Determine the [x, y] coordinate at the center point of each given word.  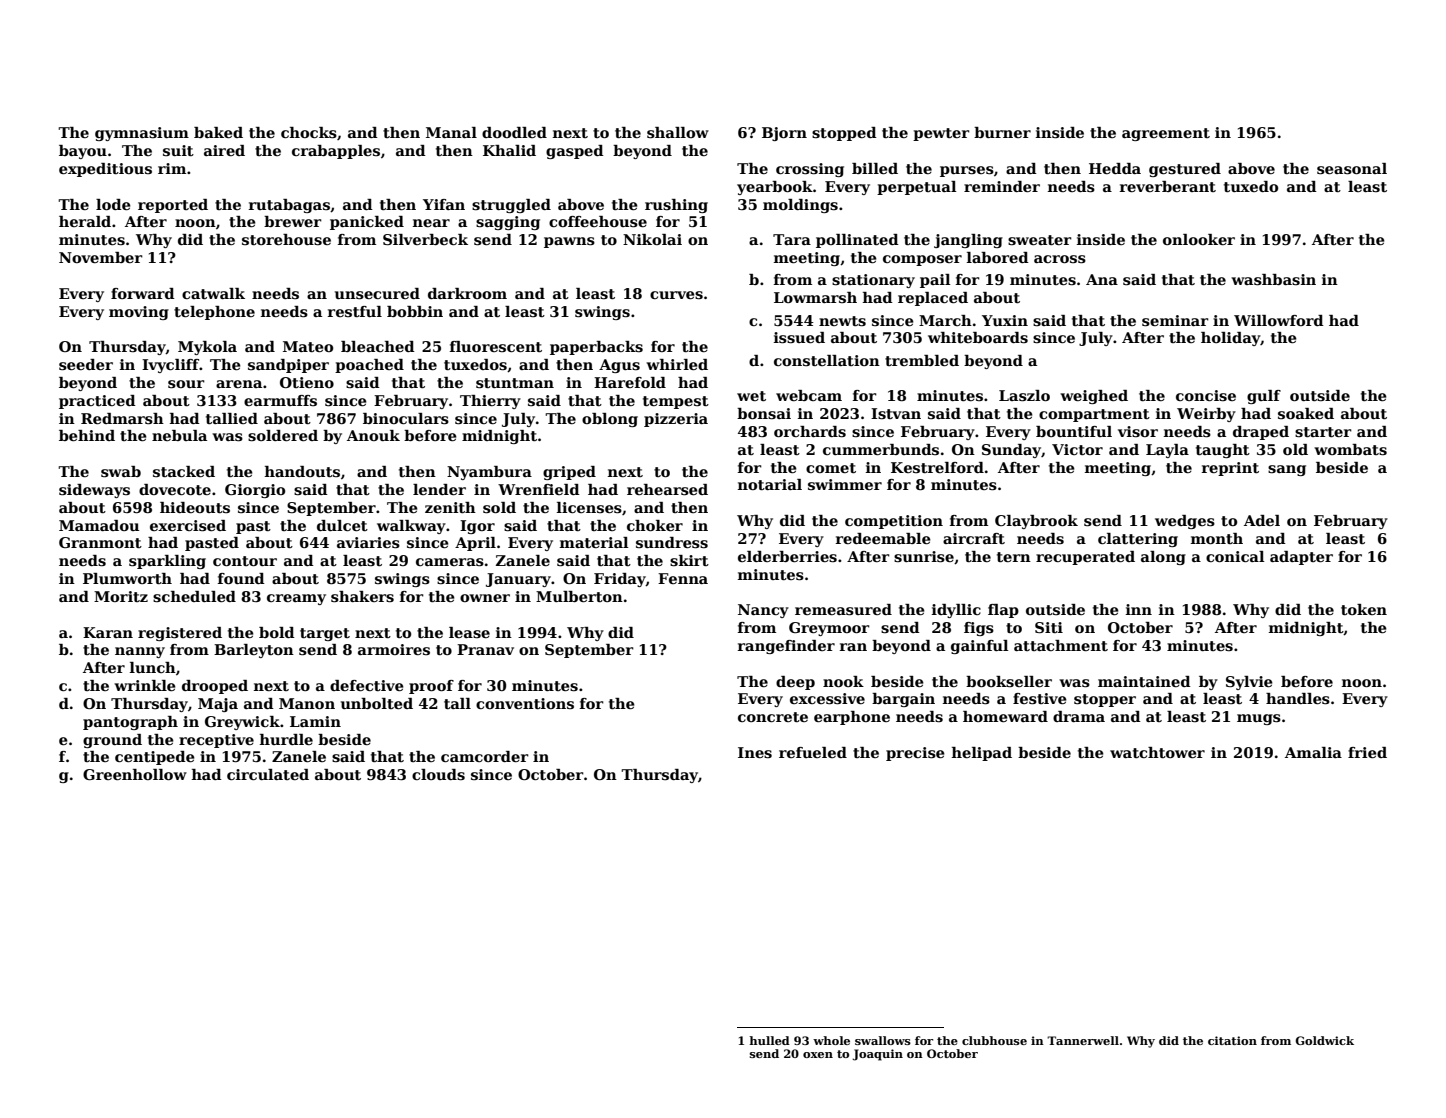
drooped [215, 687]
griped [569, 473]
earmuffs [280, 400]
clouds [438, 774]
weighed [1094, 397]
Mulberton [579, 596]
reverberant [1168, 186]
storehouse [286, 239]
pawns [569, 242]
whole [831, 1040]
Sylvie [1249, 683]
